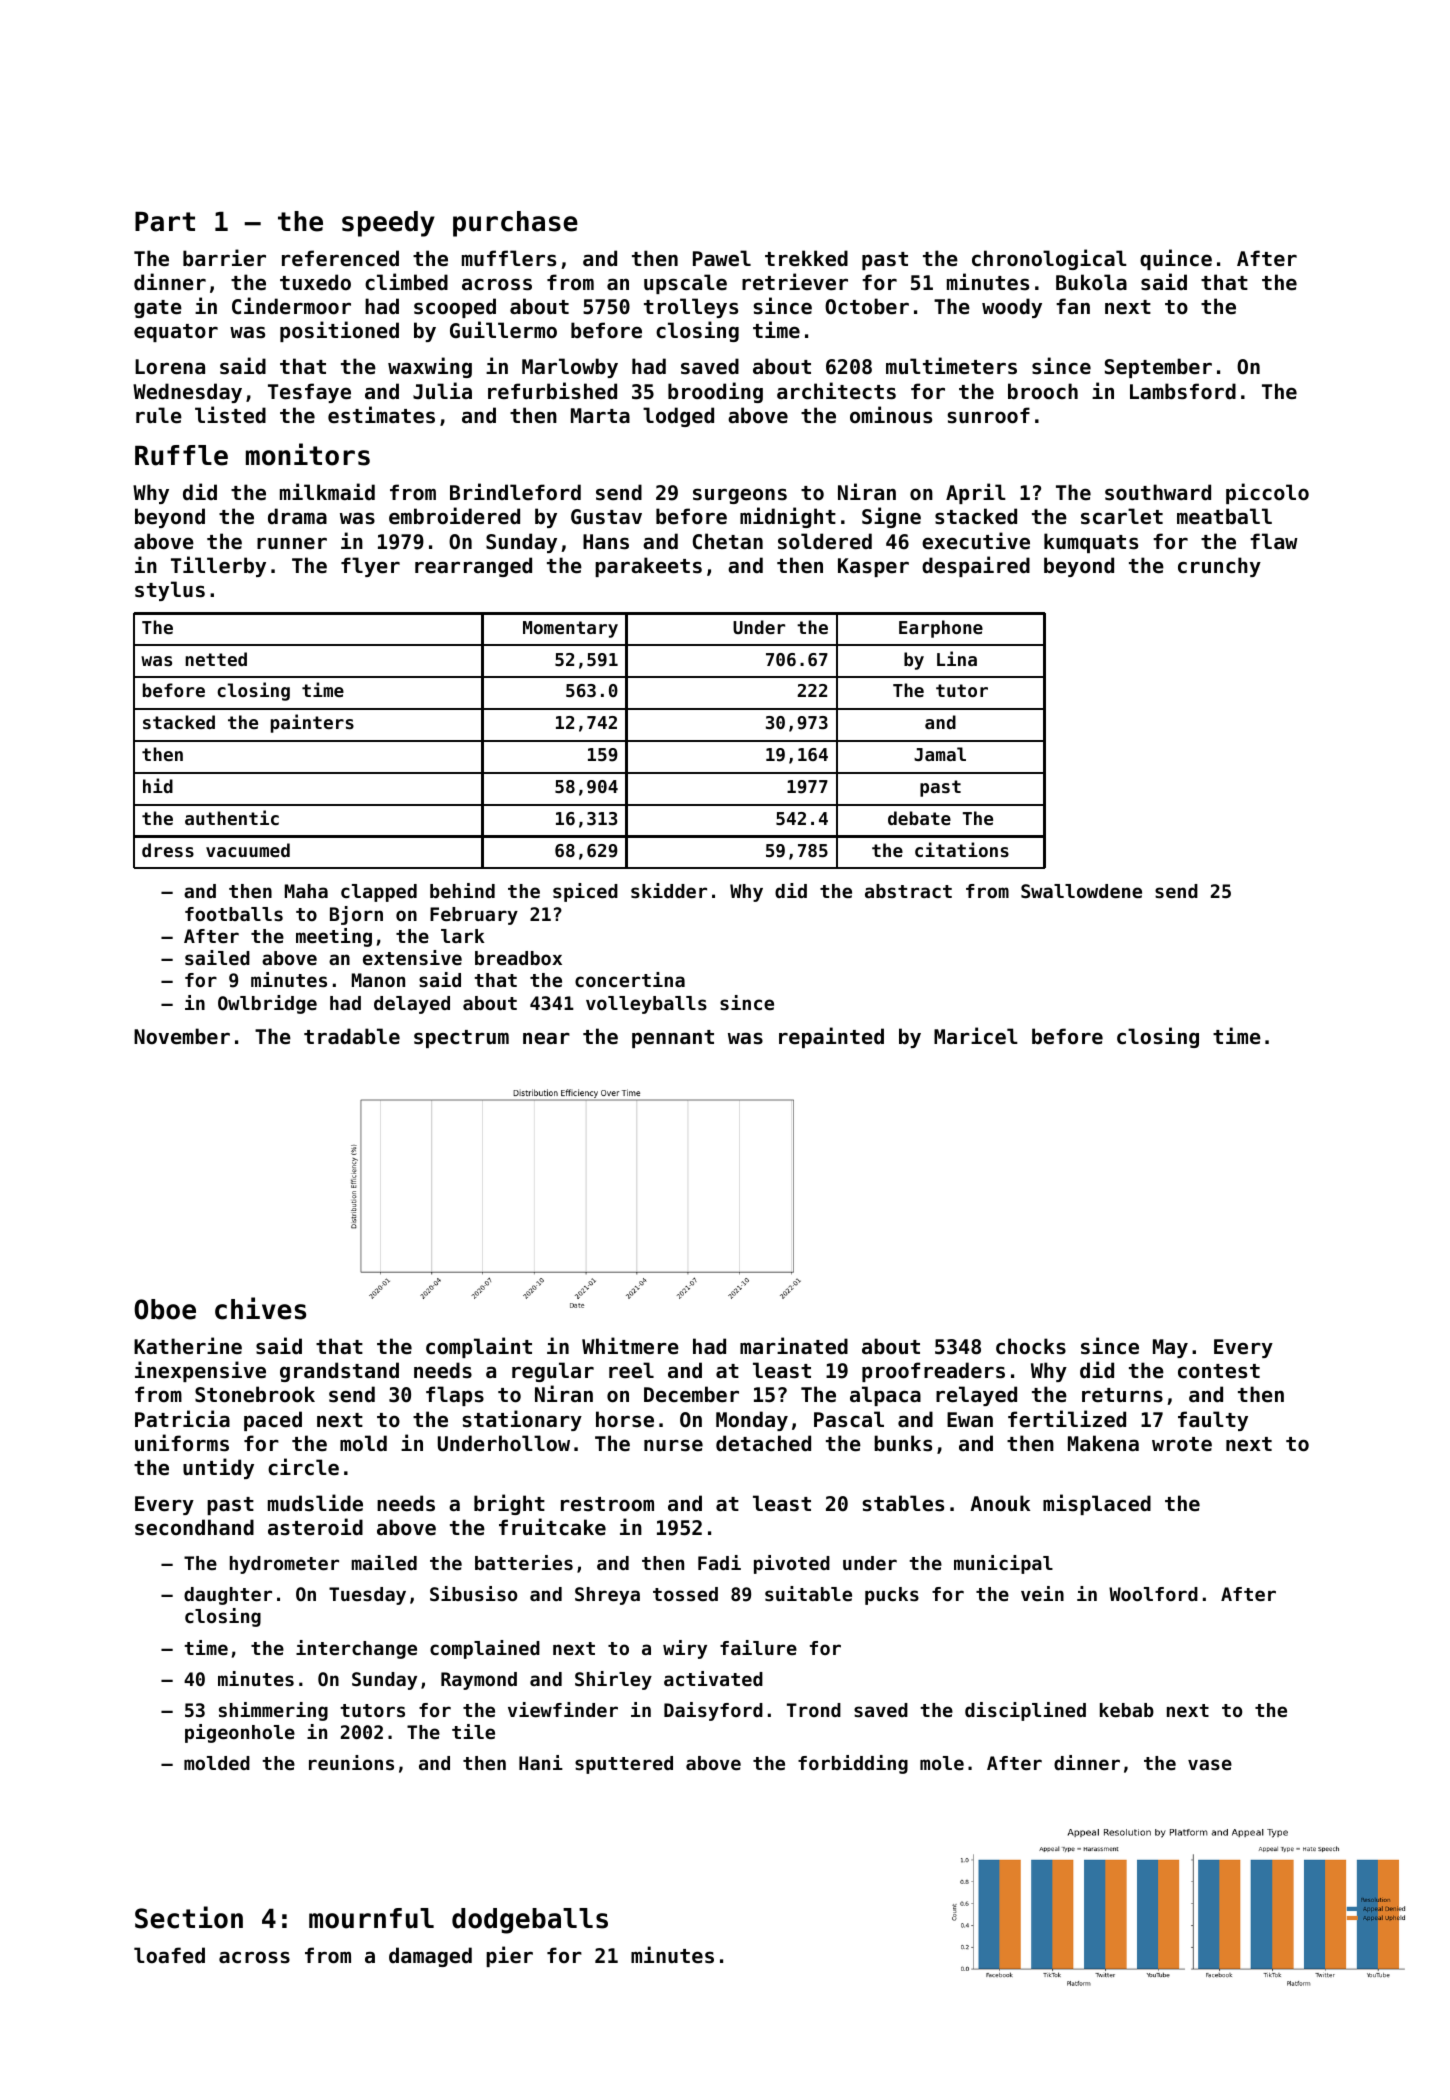 The height and width of the screenshot is (2100, 1450). I want to click on daughter, so click(228, 1596).
